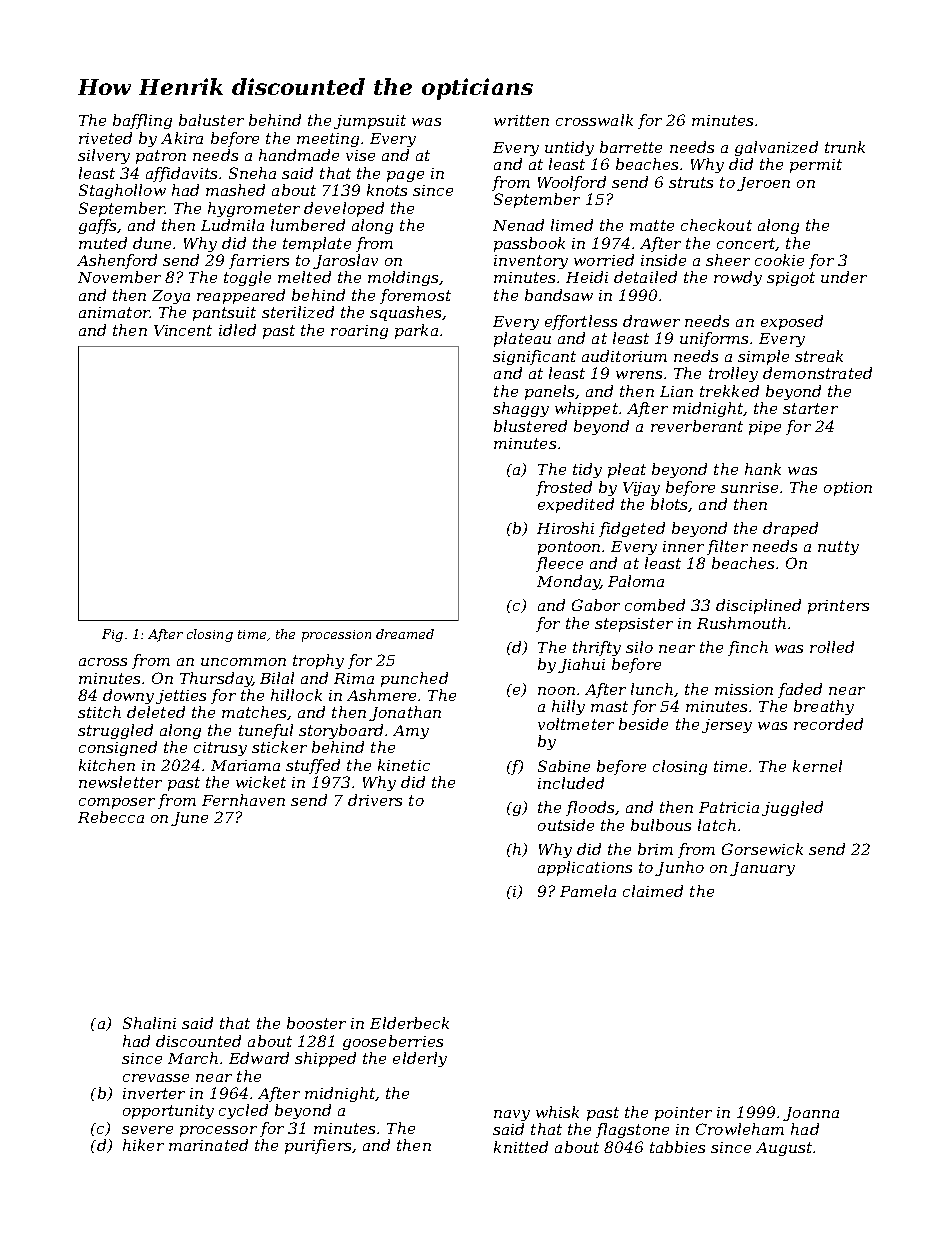  What do you see at coordinates (128, 696) in the page?
I see `downy` at bounding box center [128, 696].
